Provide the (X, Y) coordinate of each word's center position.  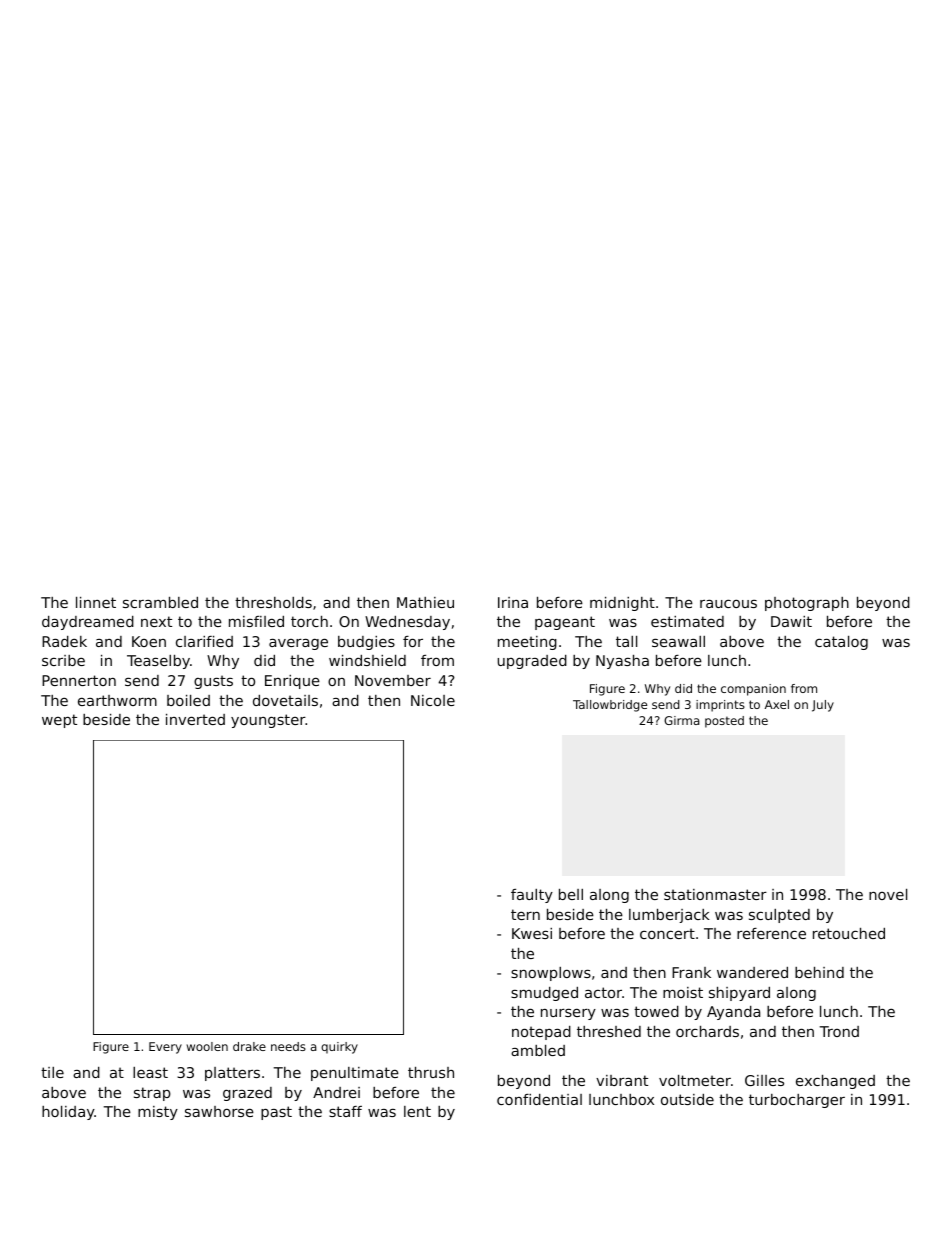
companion (753, 690)
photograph (807, 604)
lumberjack (669, 916)
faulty (532, 896)
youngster (268, 721)
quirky (339, 1048)
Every (165, 1048)
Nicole (433, 700)
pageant (565, 623)
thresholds (273, 602)
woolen (207, 1046)
